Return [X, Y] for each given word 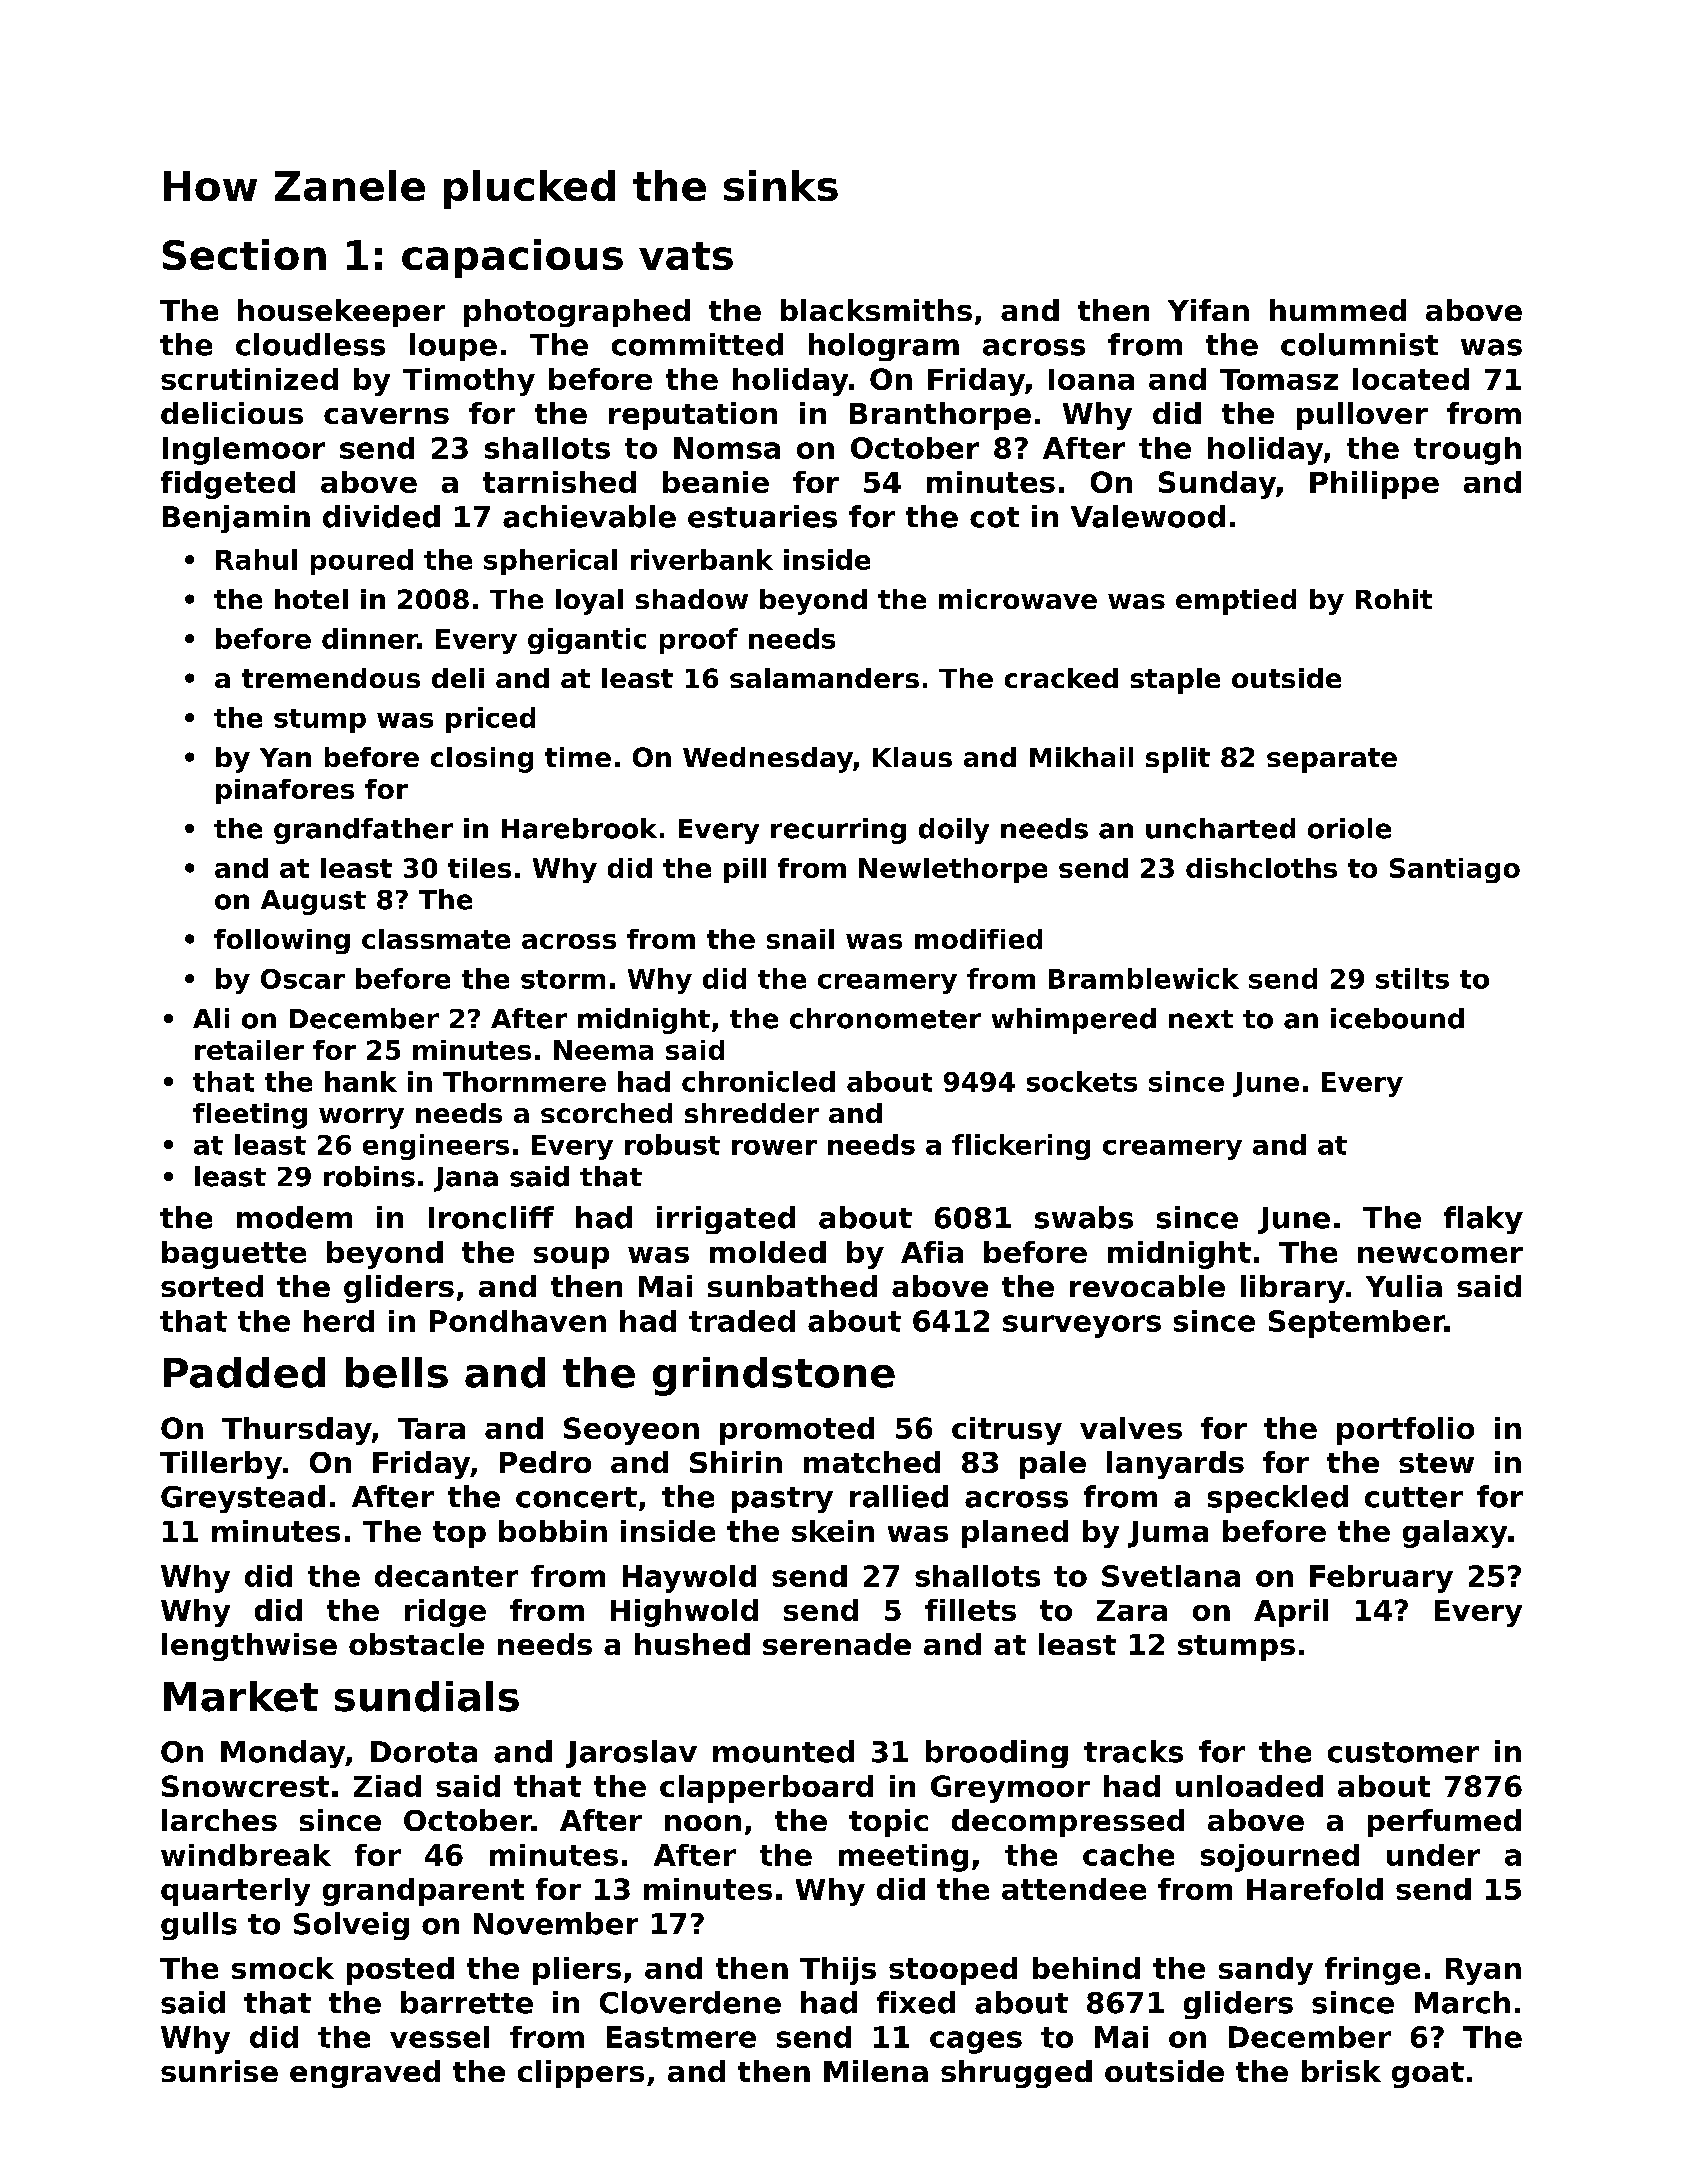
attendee [1074, 1889]
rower [774, 1147]
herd [339, 1321]
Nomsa [727, 448]
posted [400, 1971]
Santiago [1455, 870]
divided [381, 516]
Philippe [1374, 485]
